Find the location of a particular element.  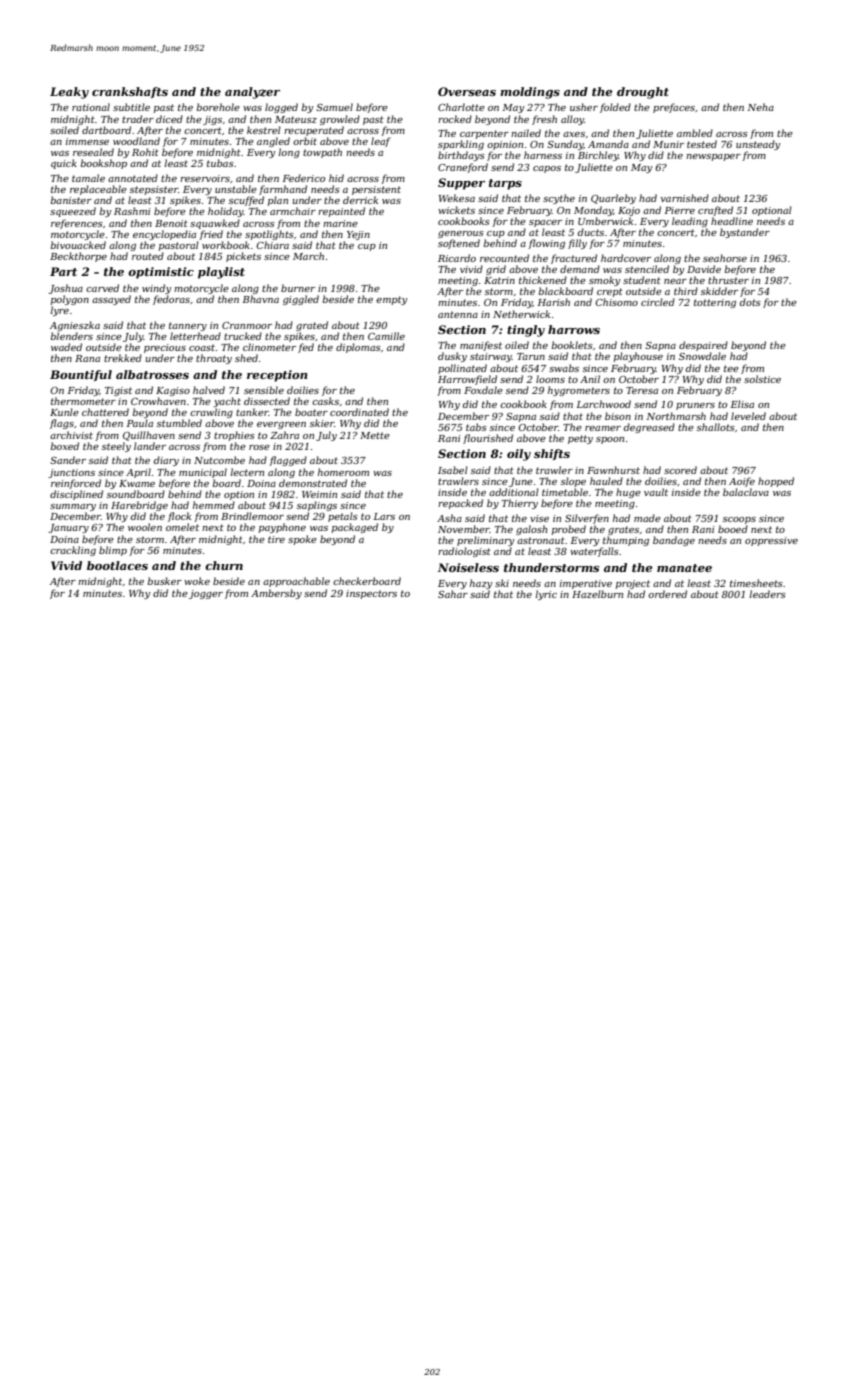

Bountiful is located at coordinates (81, 375).
